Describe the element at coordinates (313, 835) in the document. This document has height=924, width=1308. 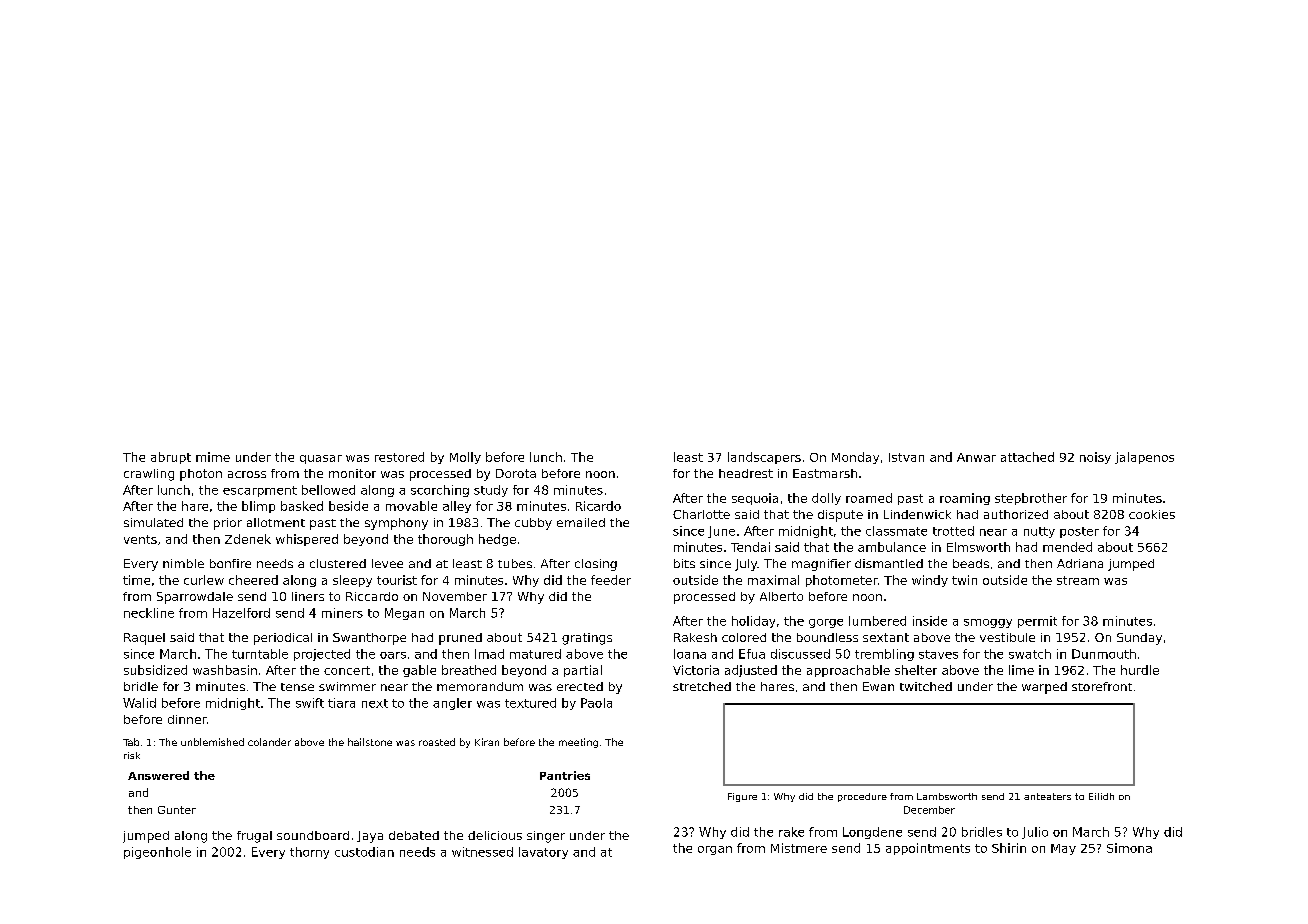
I see `soundboard` at that location.
